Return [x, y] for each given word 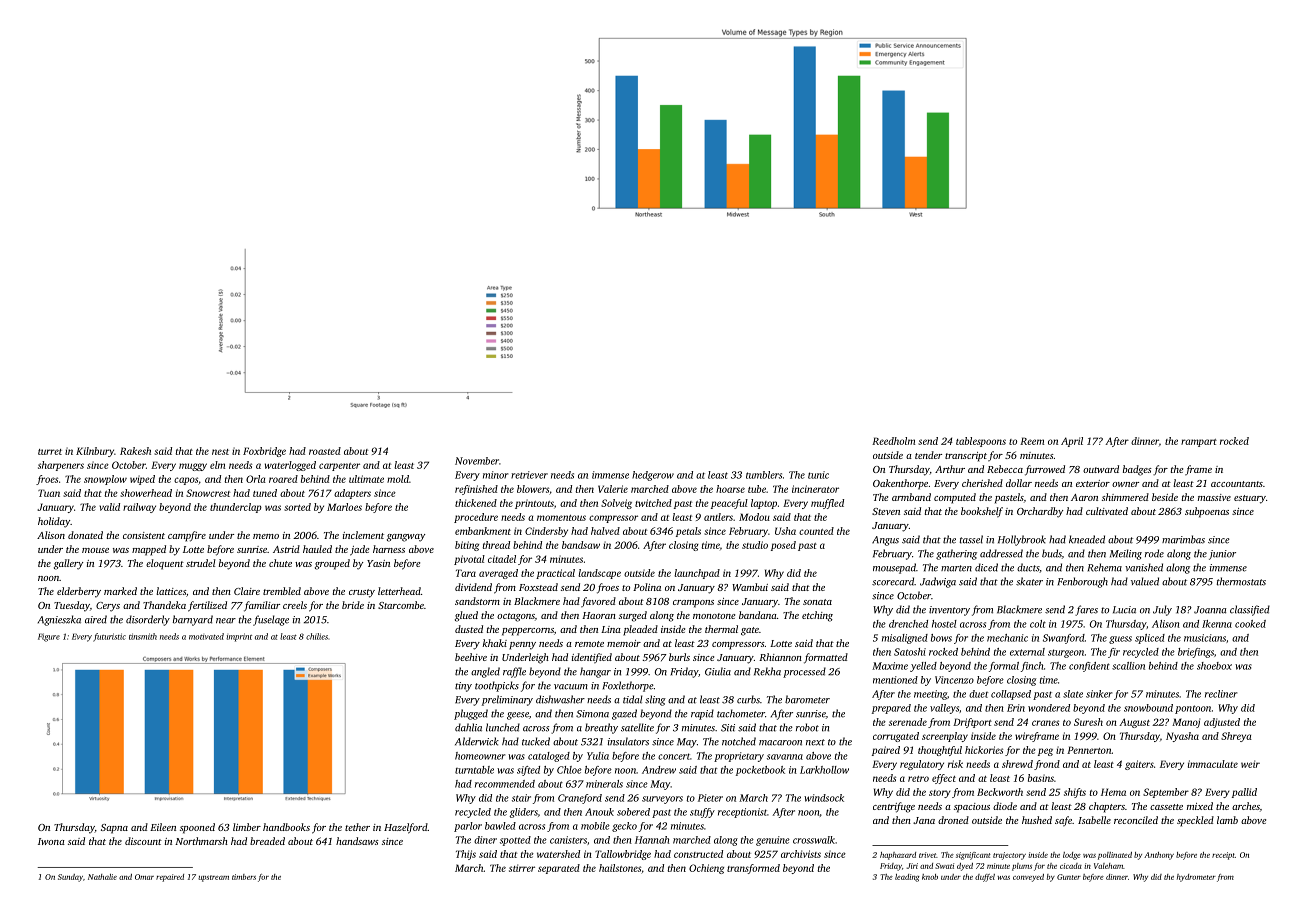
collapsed [1011, 695]
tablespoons [981, 442]
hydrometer [1196, 878]
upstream [213, 878]
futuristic [109, 637]
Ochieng [706, 869]
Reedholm [893, 441]
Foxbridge [264, 452]
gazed [624, 714]
